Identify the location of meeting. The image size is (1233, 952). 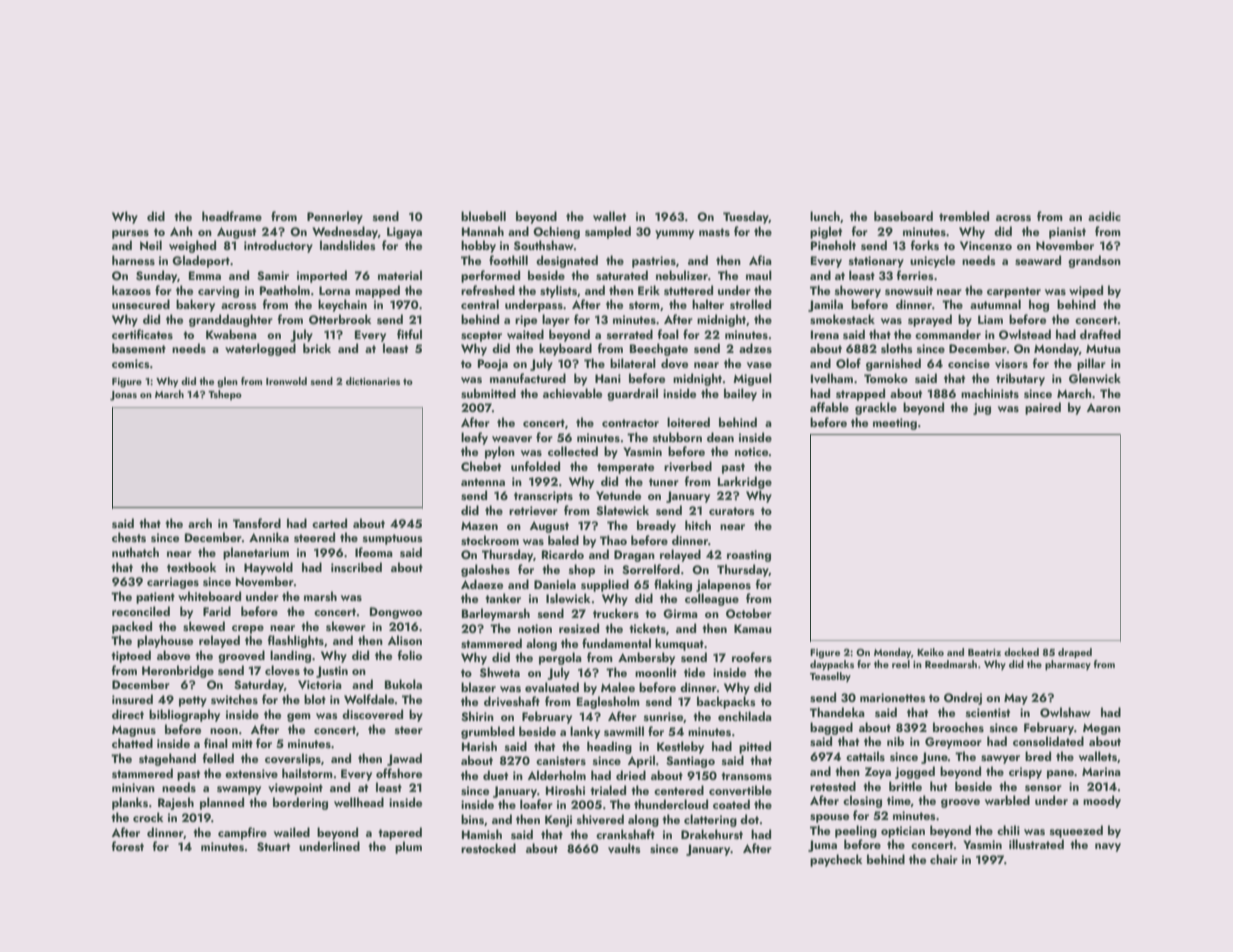
(895, 424).
